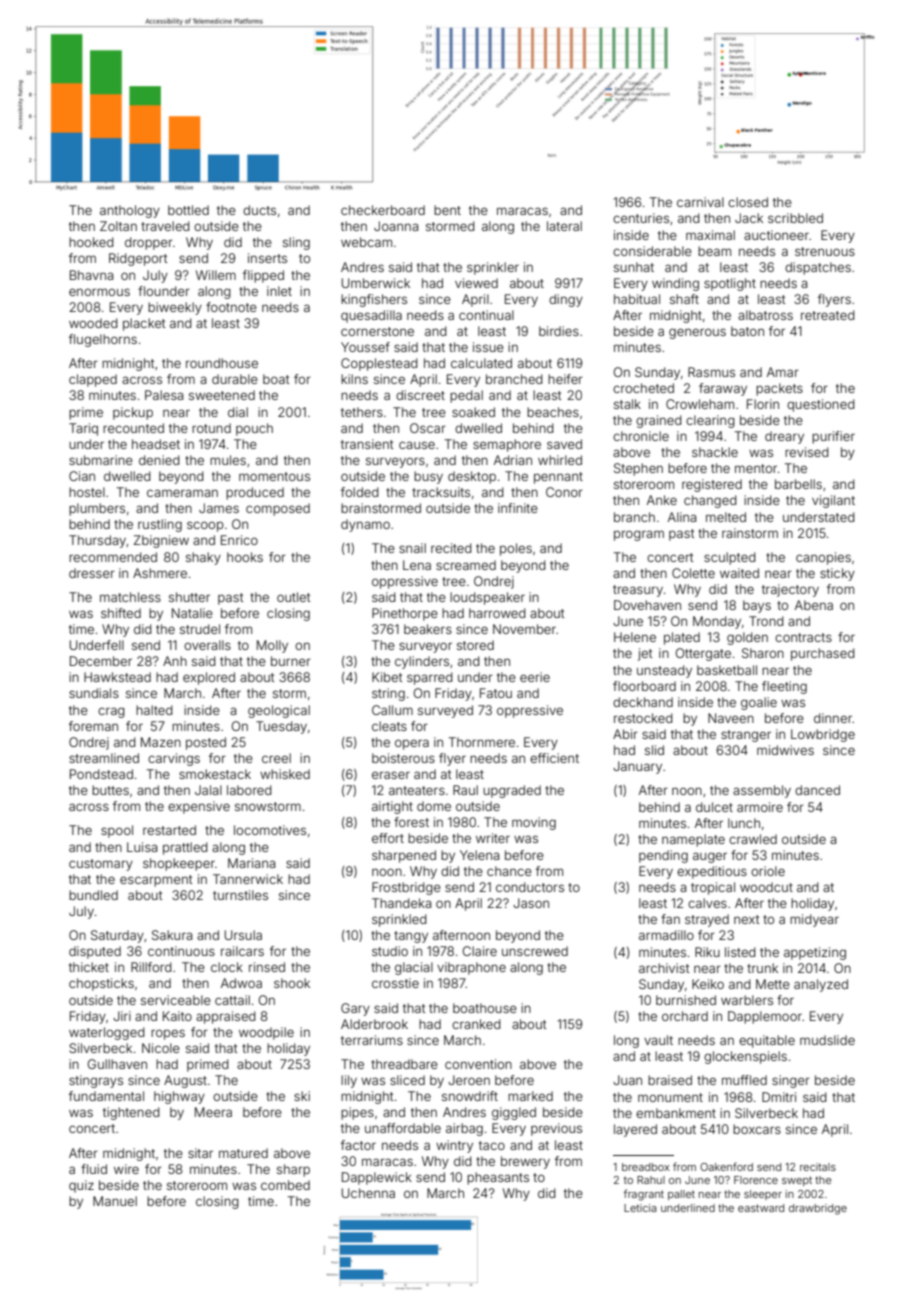 The image size is (924, 1308). Describe the element at coordinates (535, 951) in the screenshot. I see `unscrewed` at that location.
